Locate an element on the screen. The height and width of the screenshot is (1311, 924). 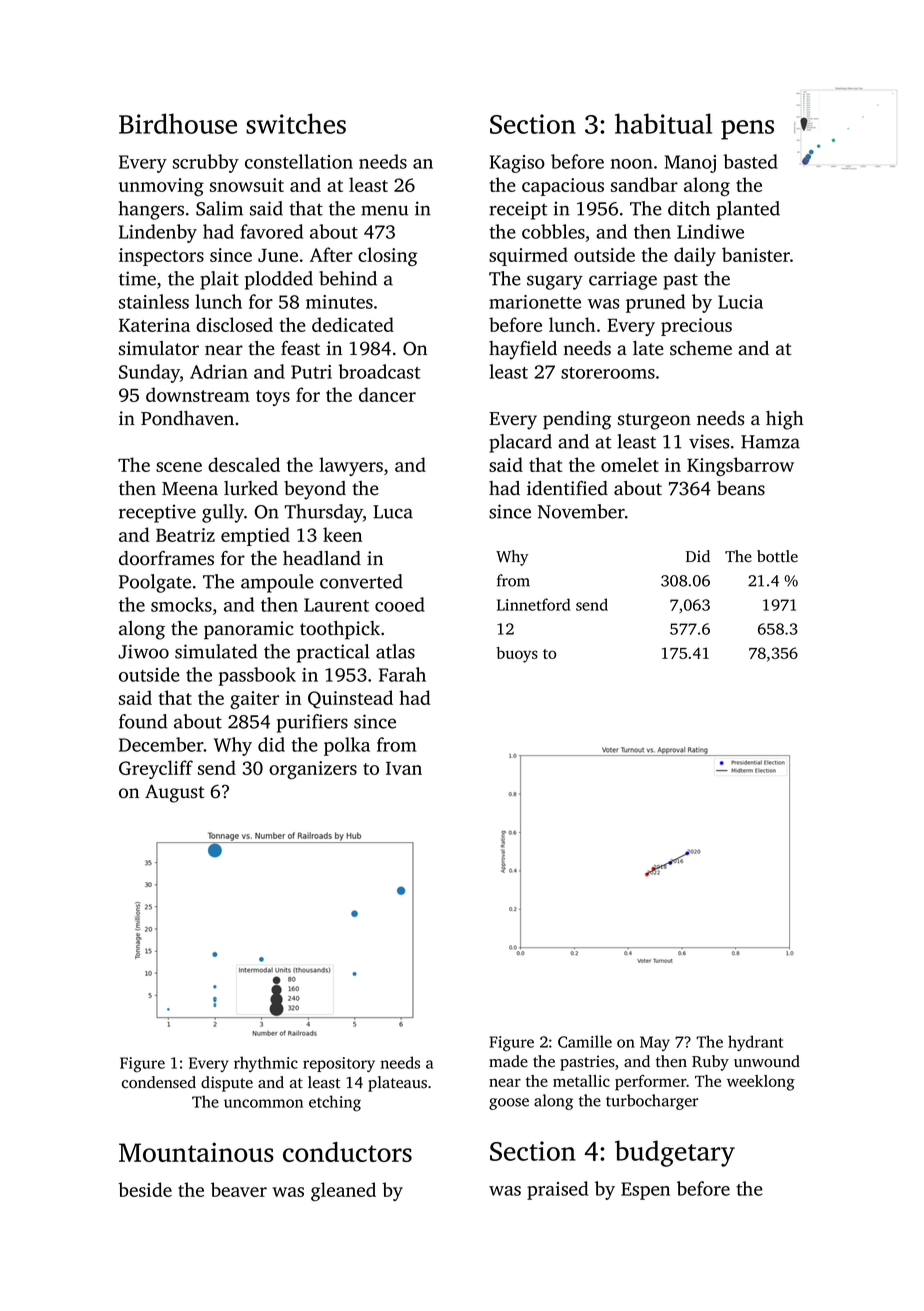
Linnetford is located at coordinates (533, 604).
